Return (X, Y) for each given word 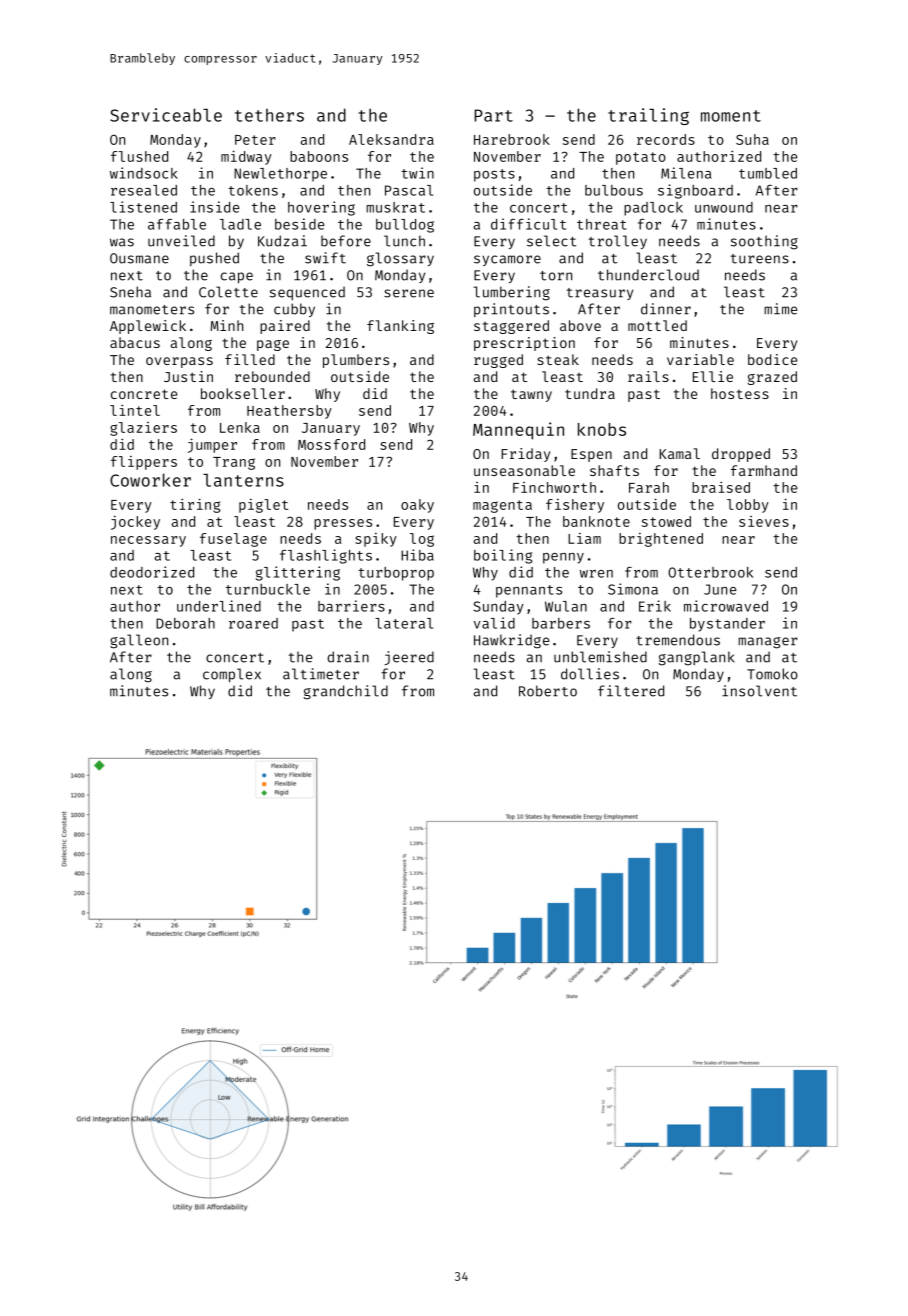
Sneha (130, 292)
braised (721, 487)
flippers (144, 463)
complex (232, 675)
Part (493, 115)
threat (602, 224)
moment (731, 116)
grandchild (346, 692)
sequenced (307, 293)
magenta (502, 506)
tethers (269, 115)
